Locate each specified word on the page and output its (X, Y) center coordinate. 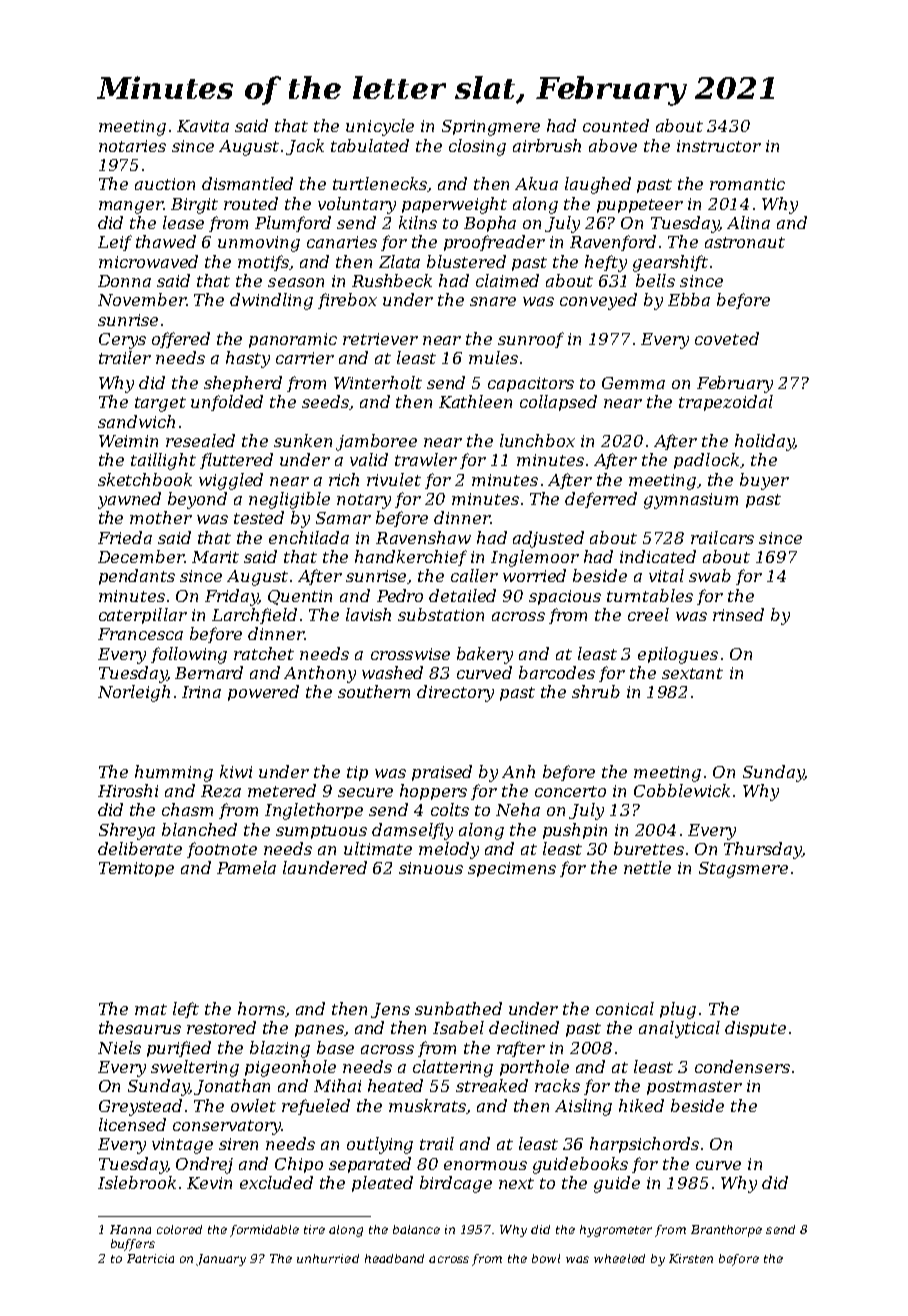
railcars (722, 537)
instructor (719, 146)
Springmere (491, 128)
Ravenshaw (423, 537)
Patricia (150, 1258)
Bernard (209, 672)
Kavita (203, 126)
